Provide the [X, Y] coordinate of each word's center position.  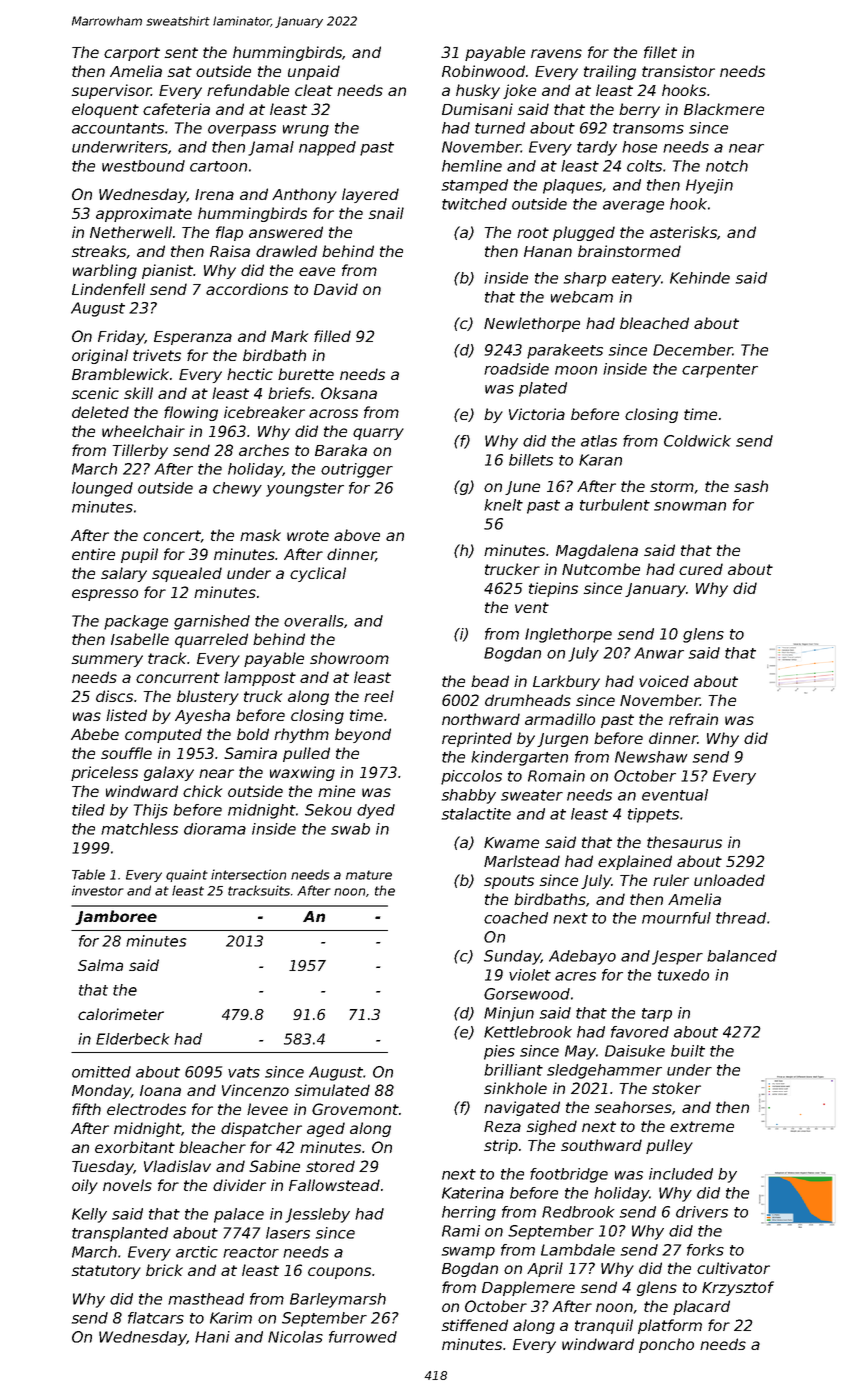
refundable [248, 90]
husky [478, 91]
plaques [573, 186]
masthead [206, 1299]
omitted [101, 1072]
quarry [378, 434]
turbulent [615, 505]
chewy [237, 489]
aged [326, 1129]
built [688, 1051]
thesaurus [684, 842]
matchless [139, 829]
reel [379, 696]
